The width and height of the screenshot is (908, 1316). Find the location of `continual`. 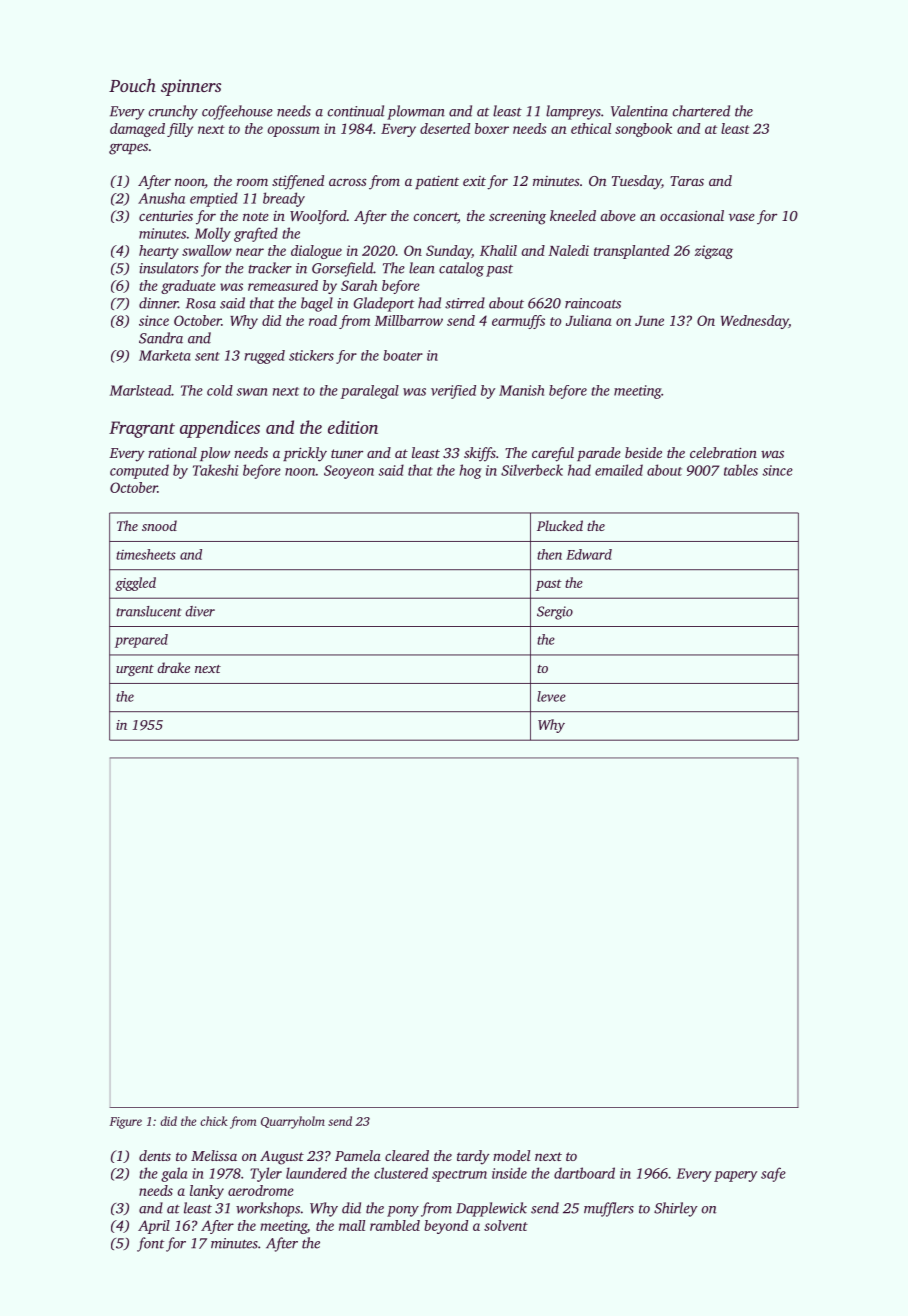

continual is located at coordinates (355, 111).
